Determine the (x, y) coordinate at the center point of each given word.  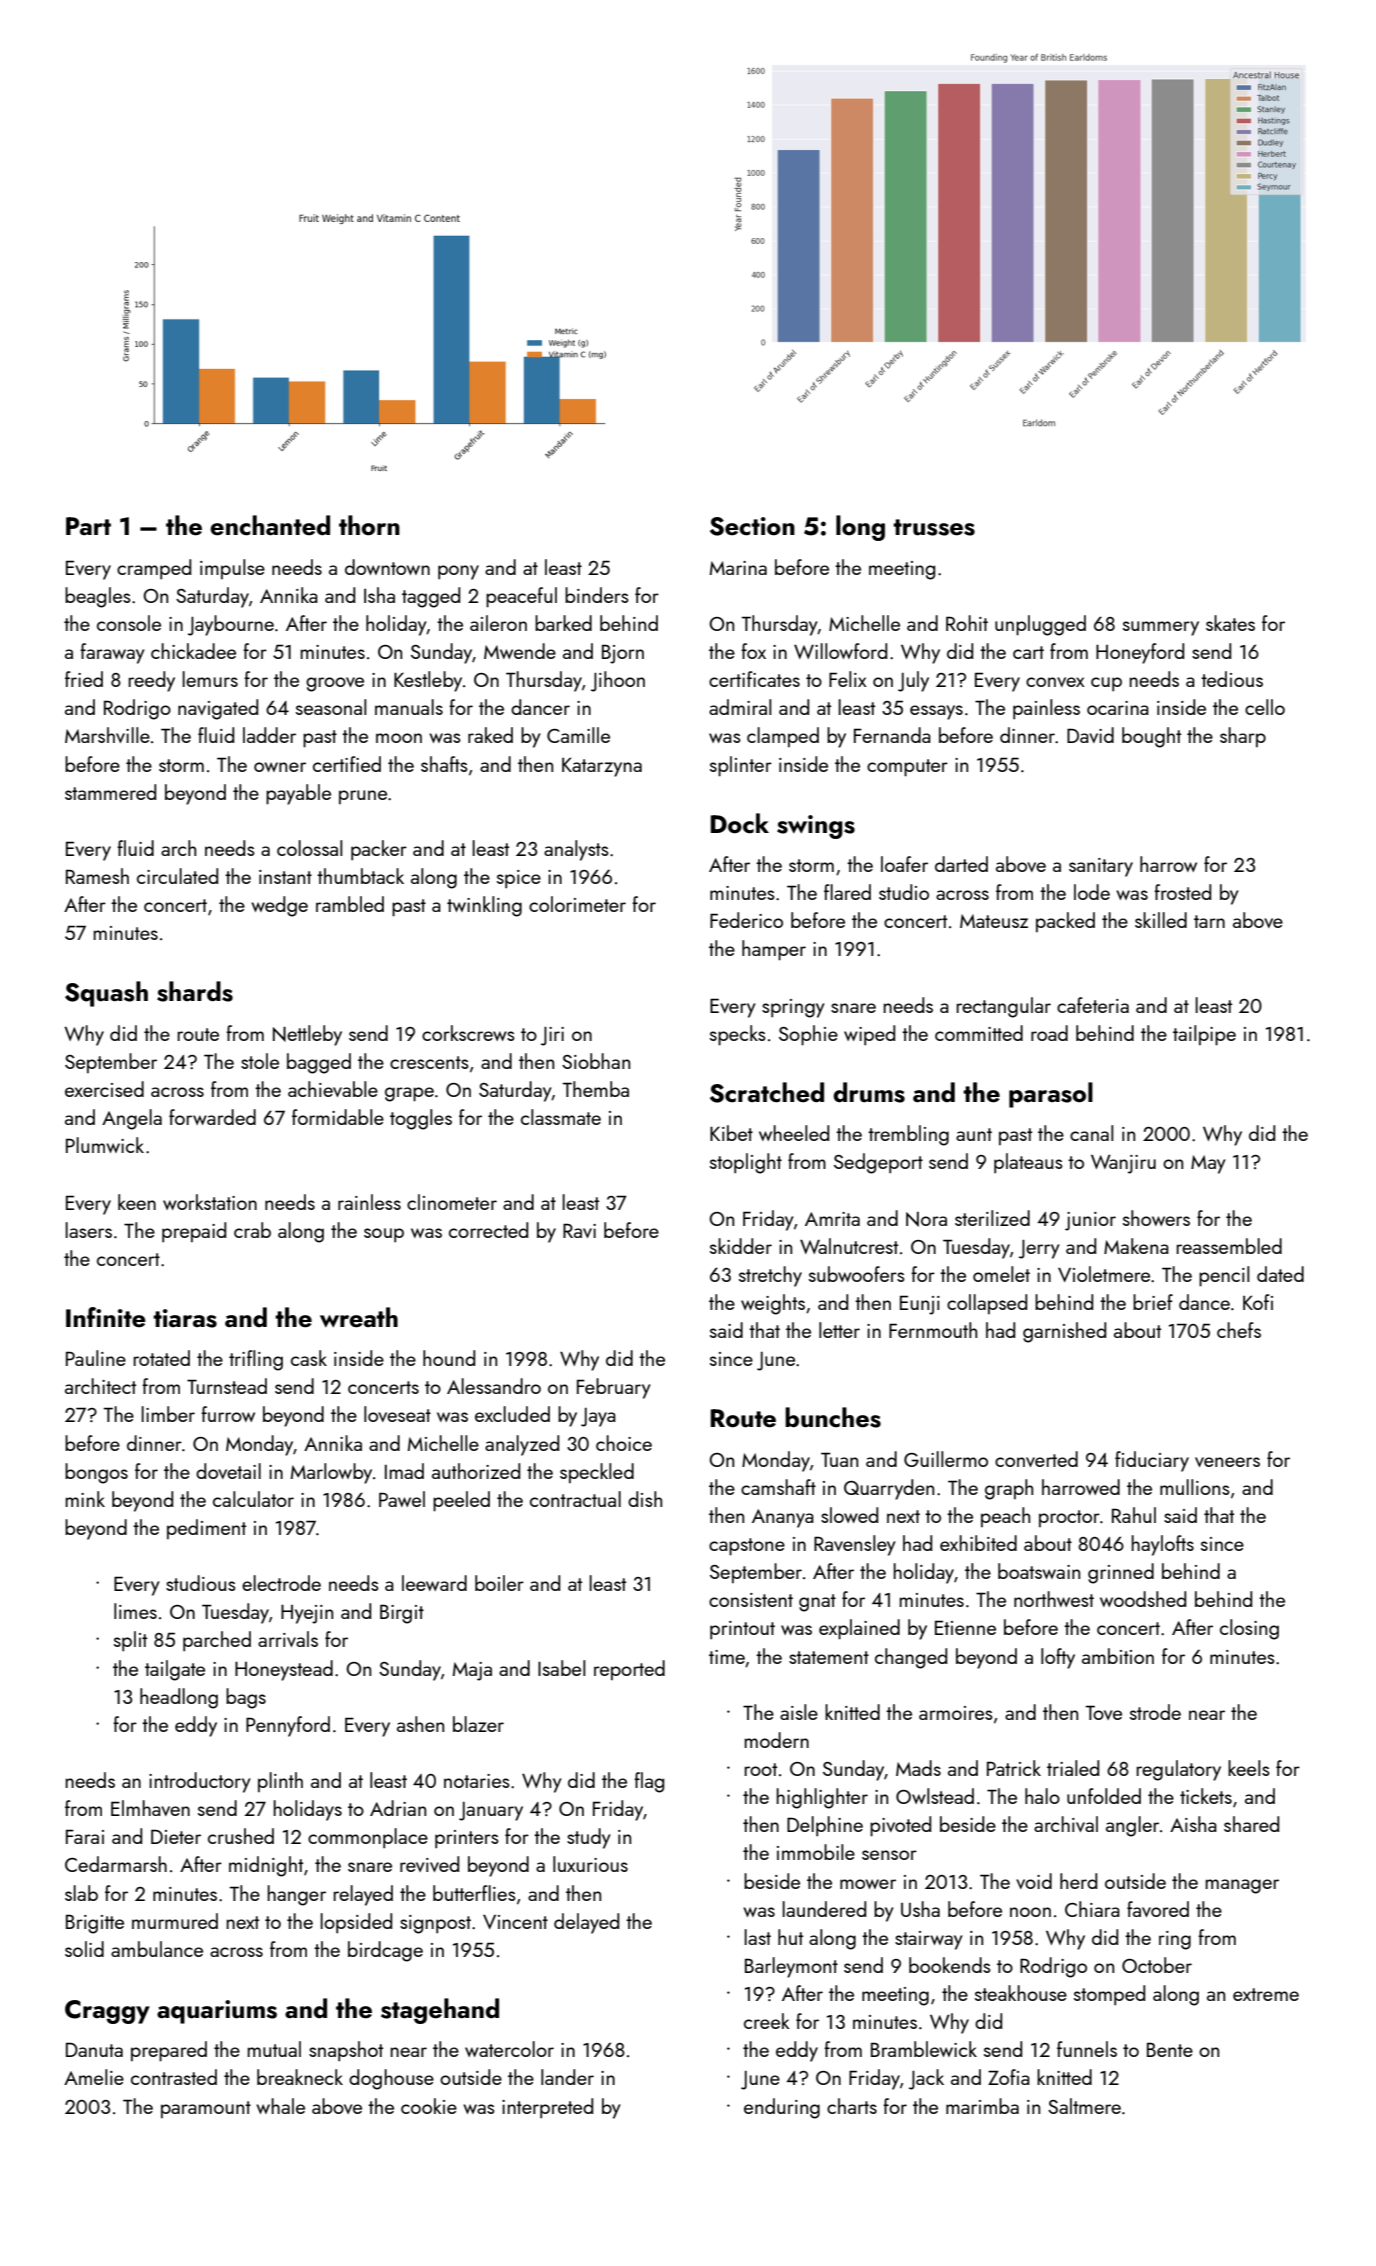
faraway (112, 653)
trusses (934, 527)
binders (597, 595)
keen (137, 1202)
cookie (429, 2106)
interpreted (547, 2108)
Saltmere (1084, 2106)
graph (1009, 1489)
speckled (597, 1473)
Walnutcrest (849, 1246)
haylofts (1162, 1545)
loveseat (397, 1414)
